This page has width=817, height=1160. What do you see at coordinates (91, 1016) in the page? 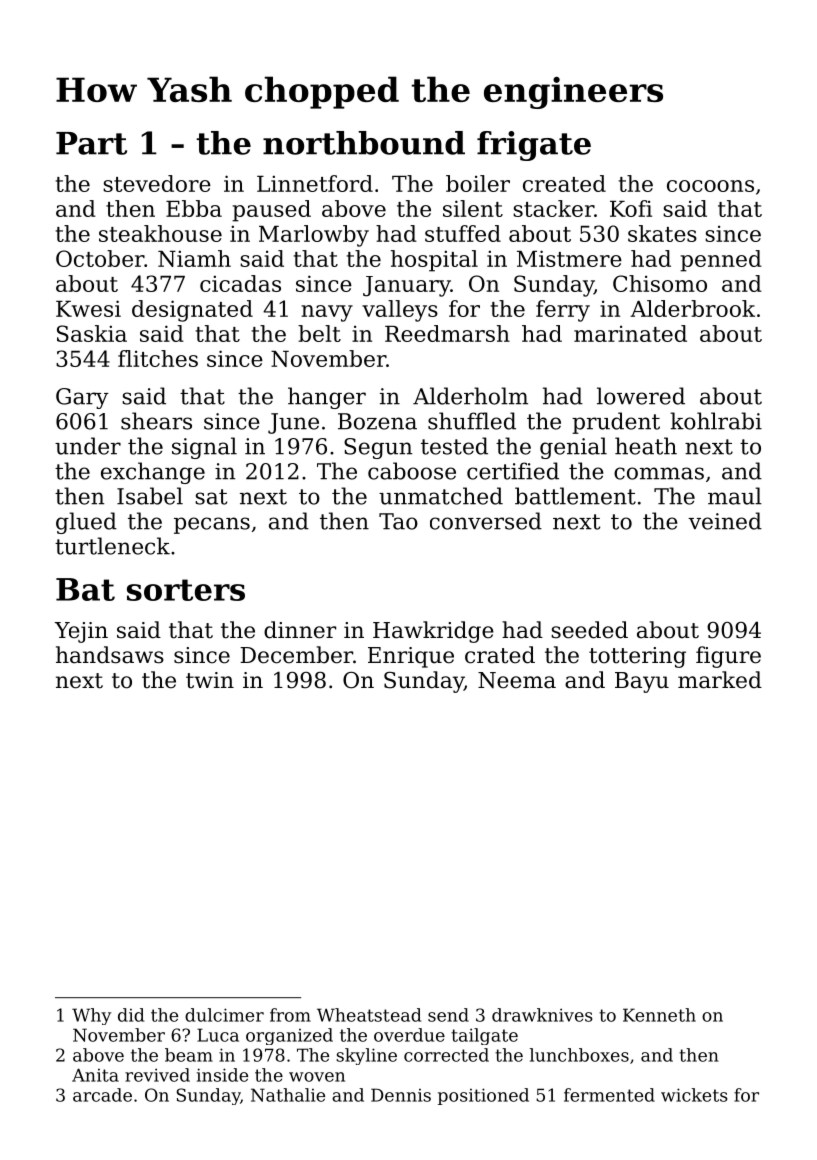
I see `Why` at bounding box center [91, 1016].
